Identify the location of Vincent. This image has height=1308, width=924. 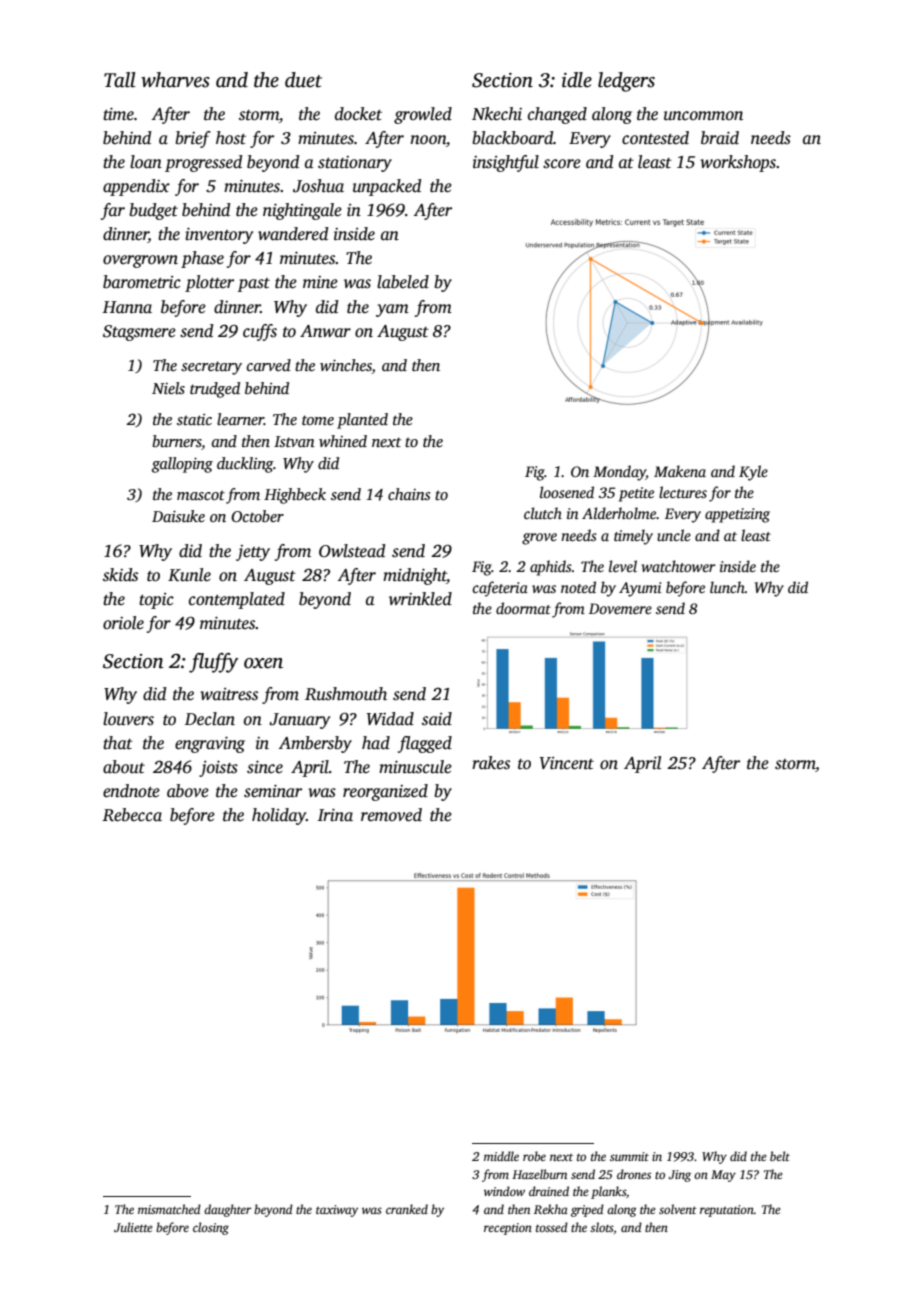
(567, 763).
